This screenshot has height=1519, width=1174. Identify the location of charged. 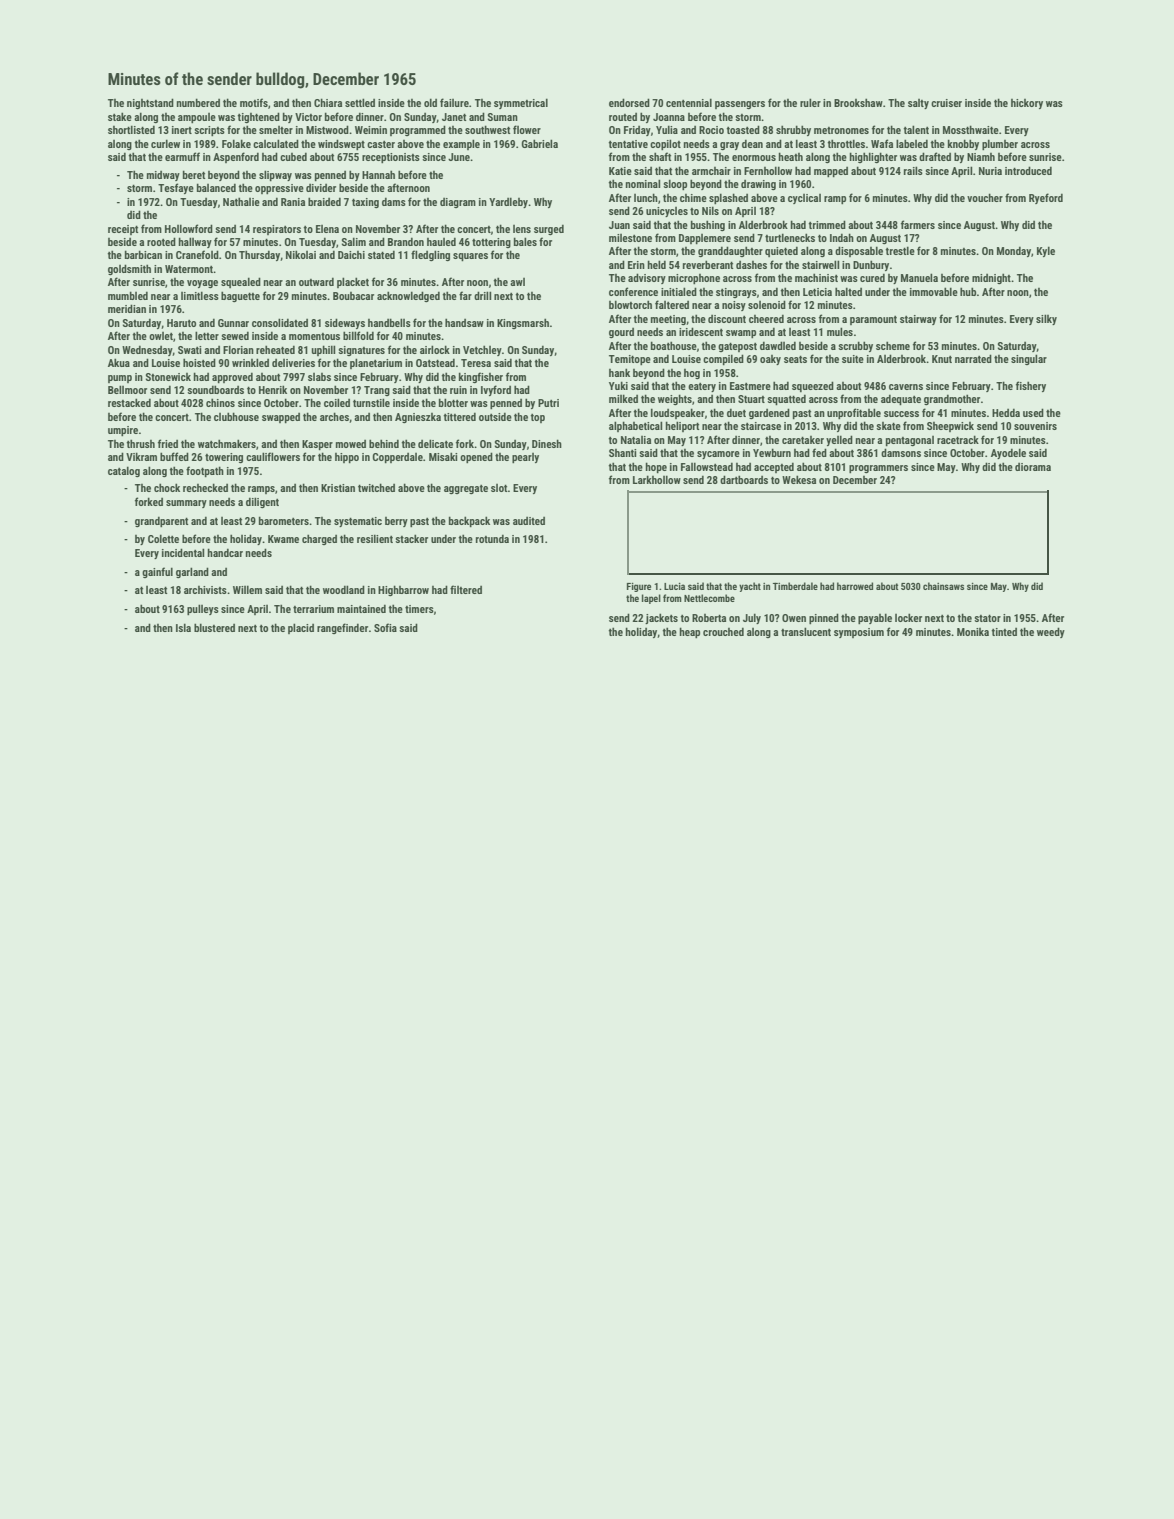
(319, 539).
